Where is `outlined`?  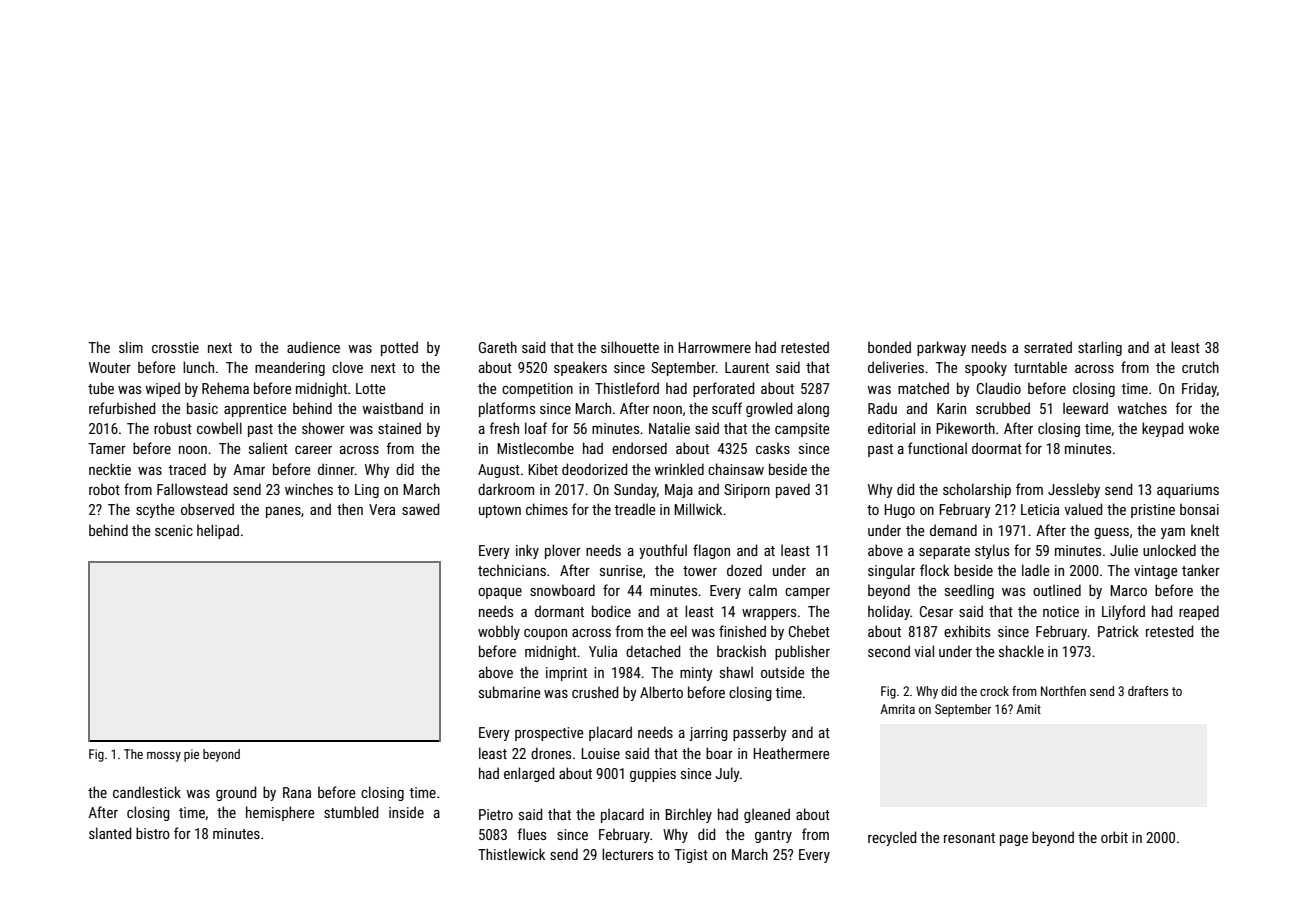 outlined is located at coordinates (1057, 590).
